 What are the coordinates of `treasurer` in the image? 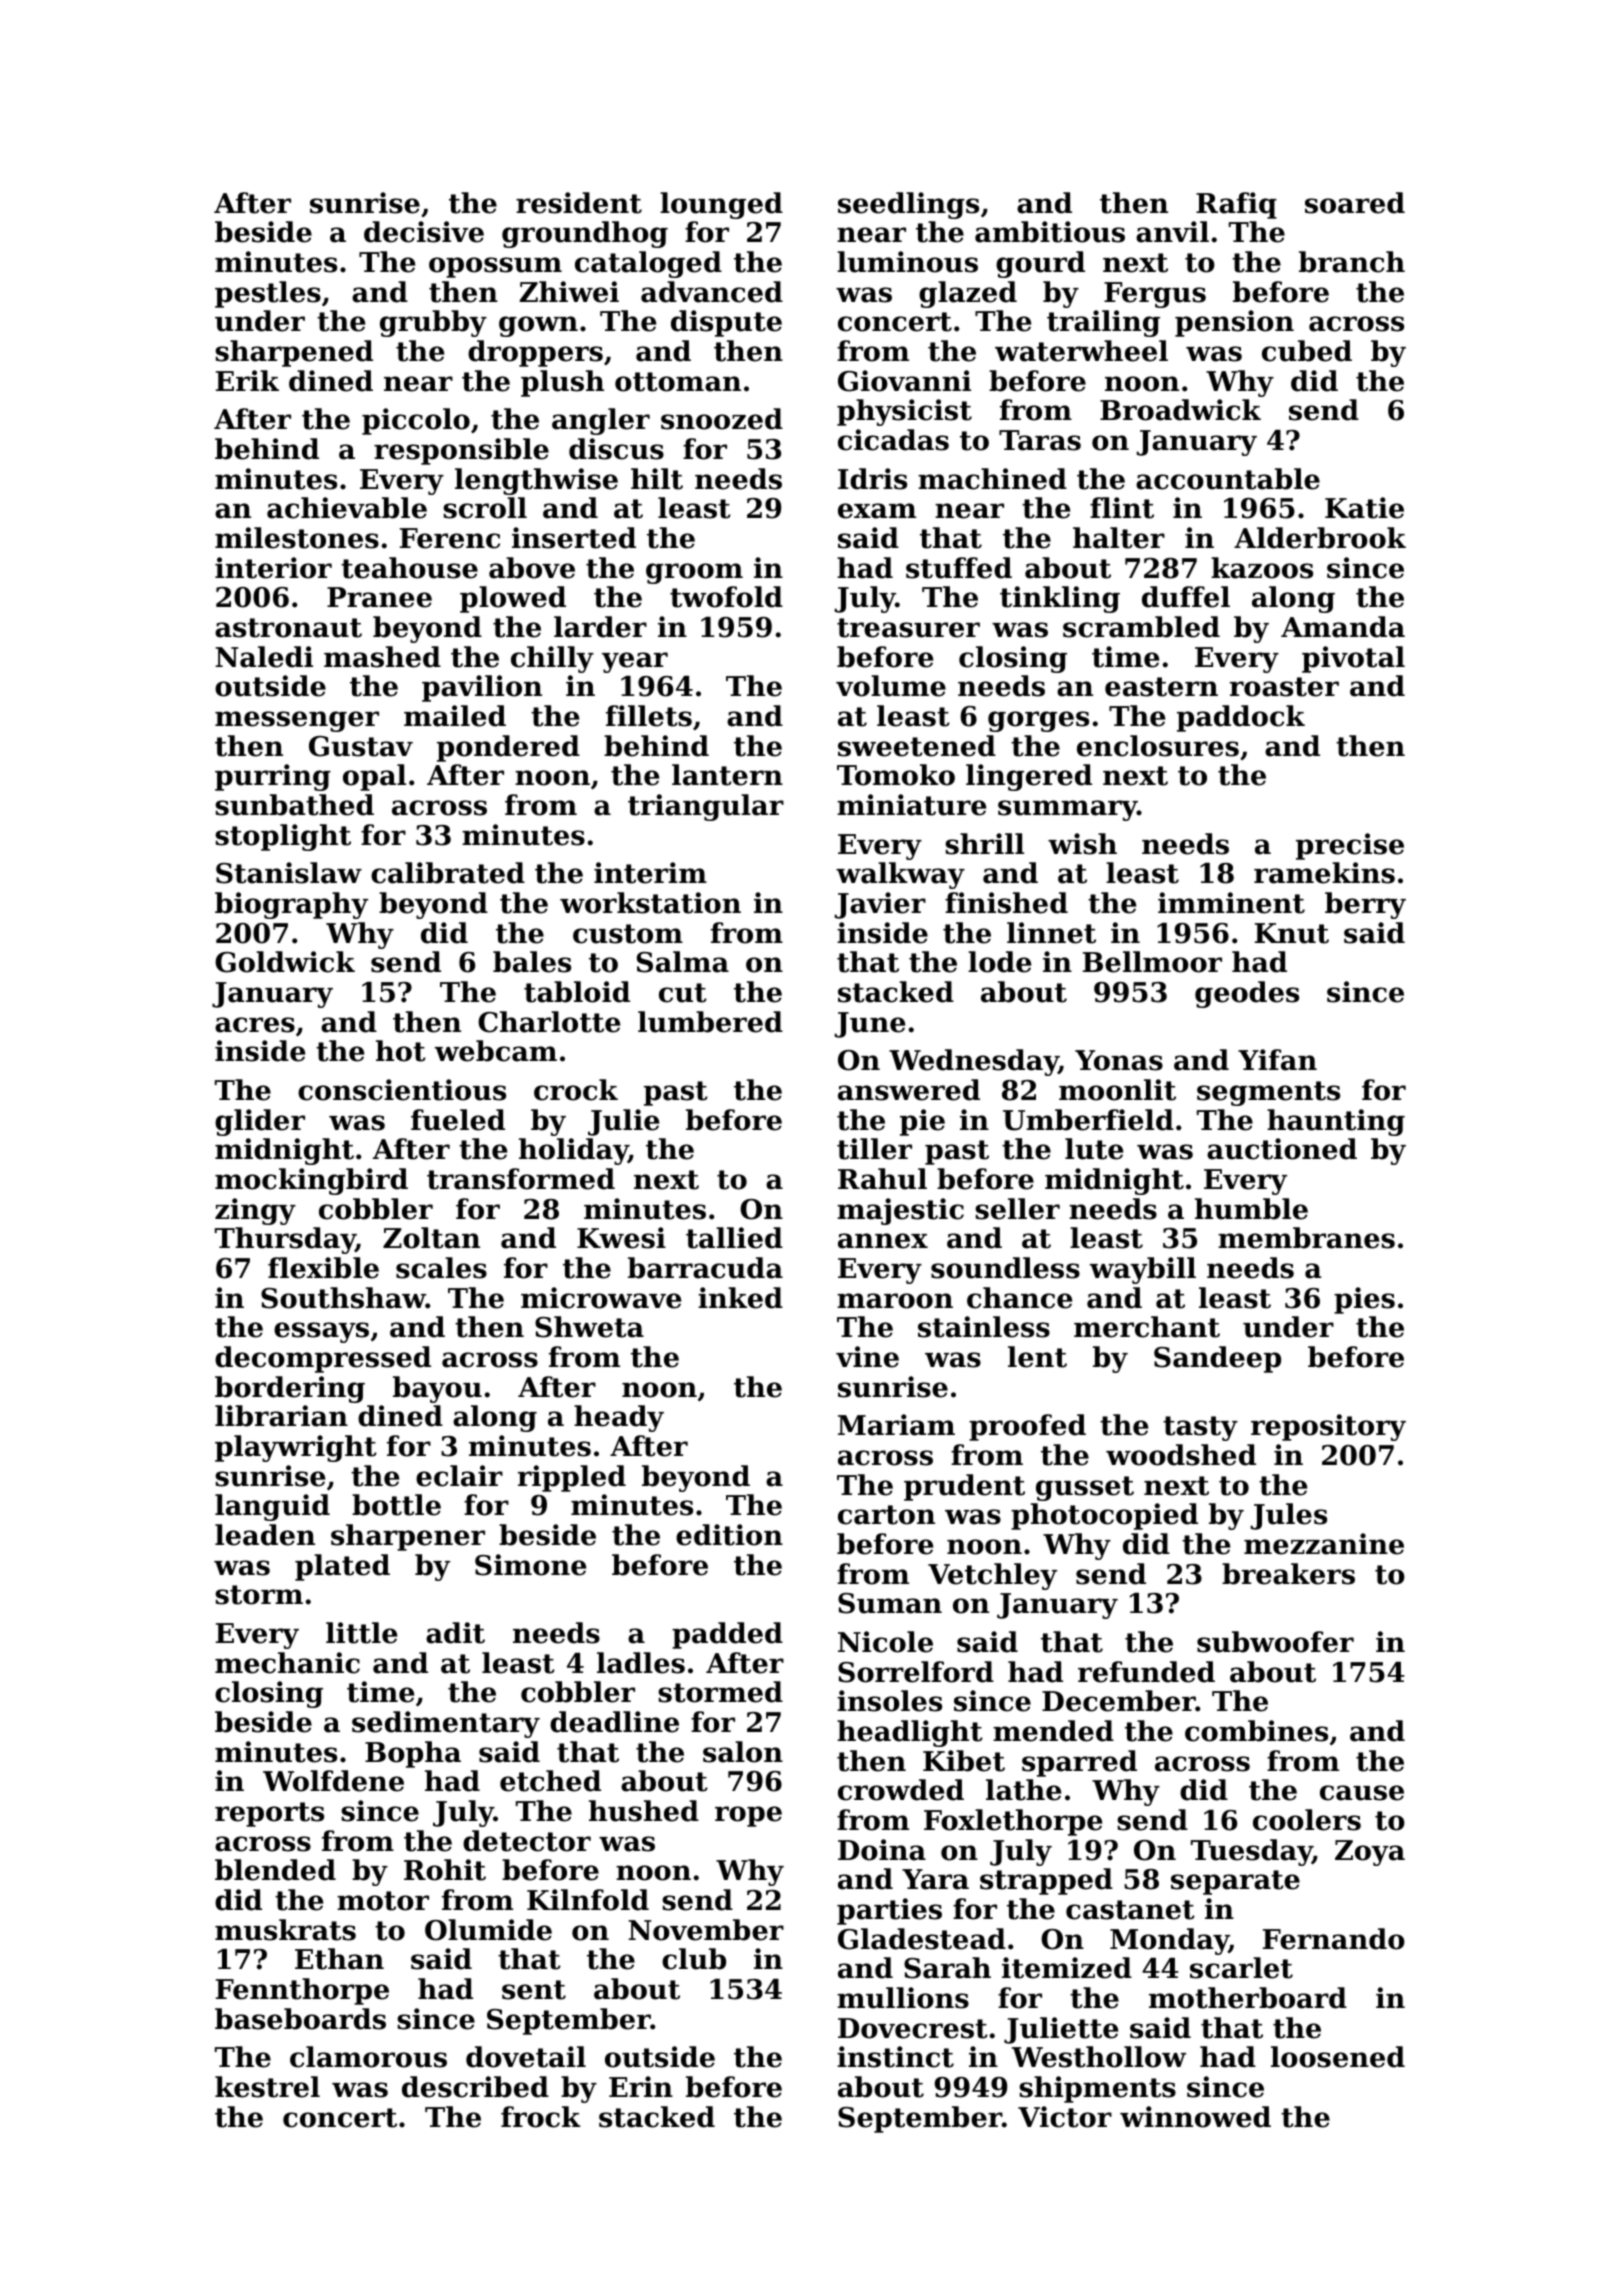 It's located at (908, 628).
